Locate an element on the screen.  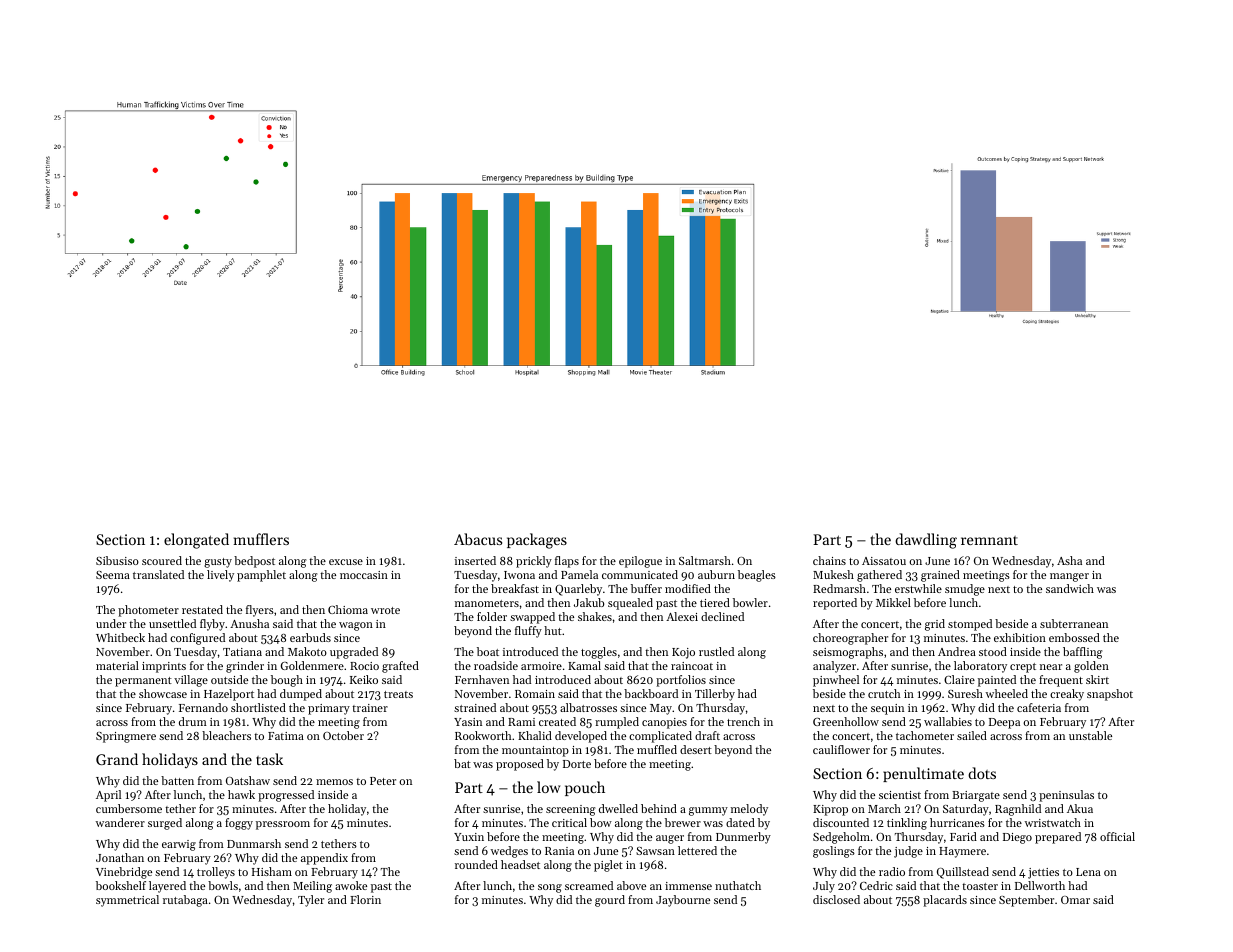
progressed is located at coordinates (286, 796).
